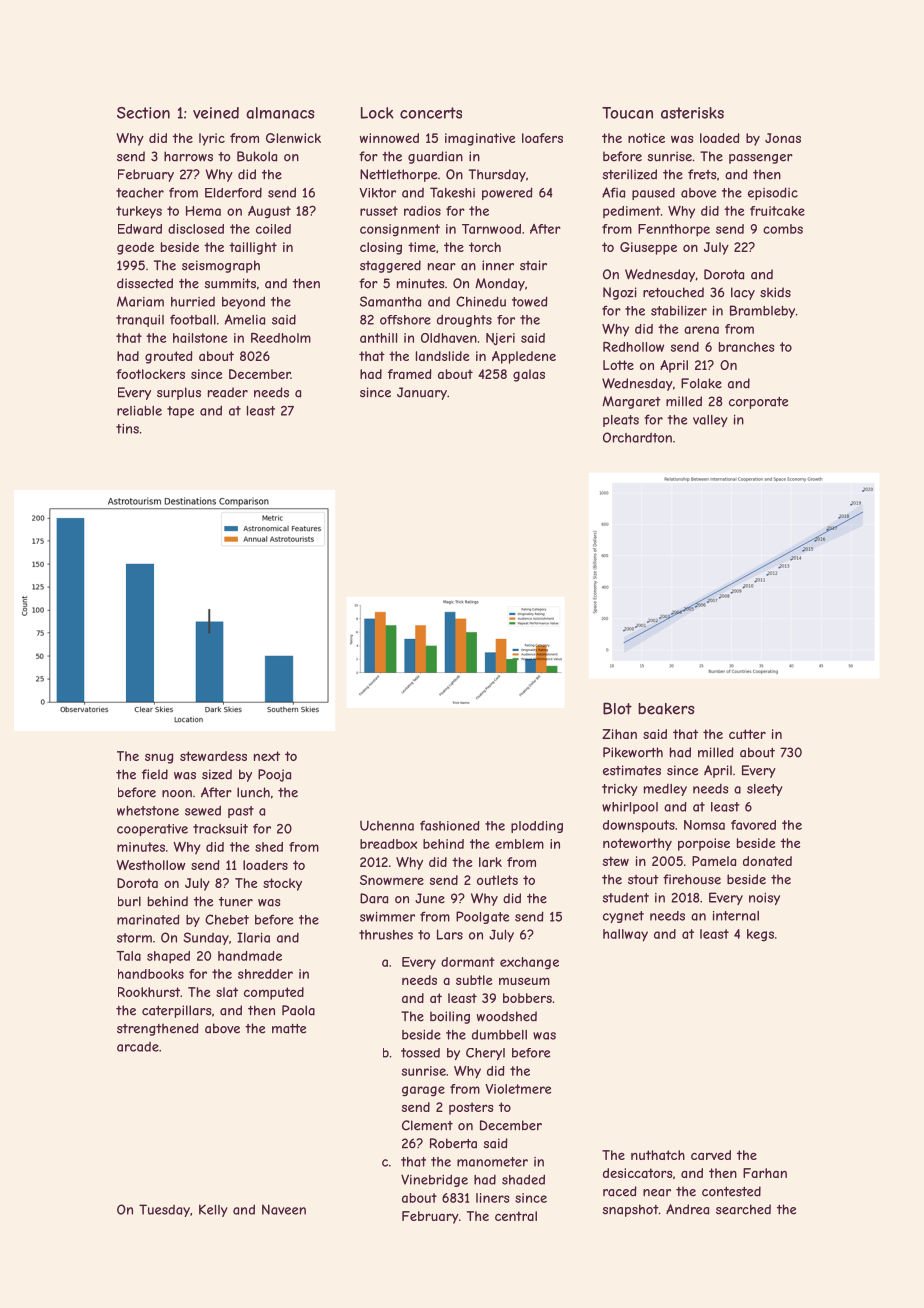  I want to click on framed, so click(410, 374).
